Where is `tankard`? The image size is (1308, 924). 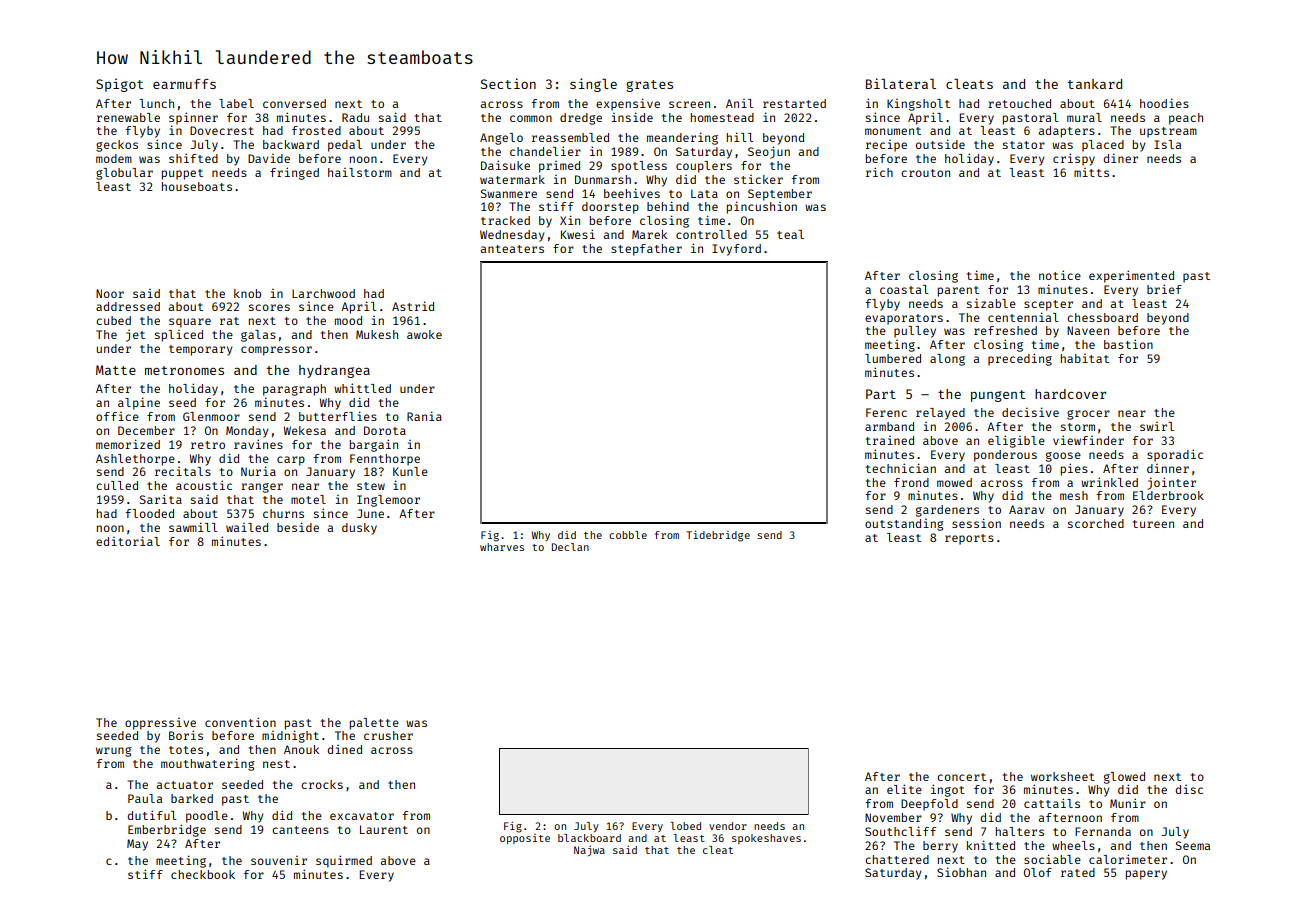 tankard is located at coordinates (1094, 84).
